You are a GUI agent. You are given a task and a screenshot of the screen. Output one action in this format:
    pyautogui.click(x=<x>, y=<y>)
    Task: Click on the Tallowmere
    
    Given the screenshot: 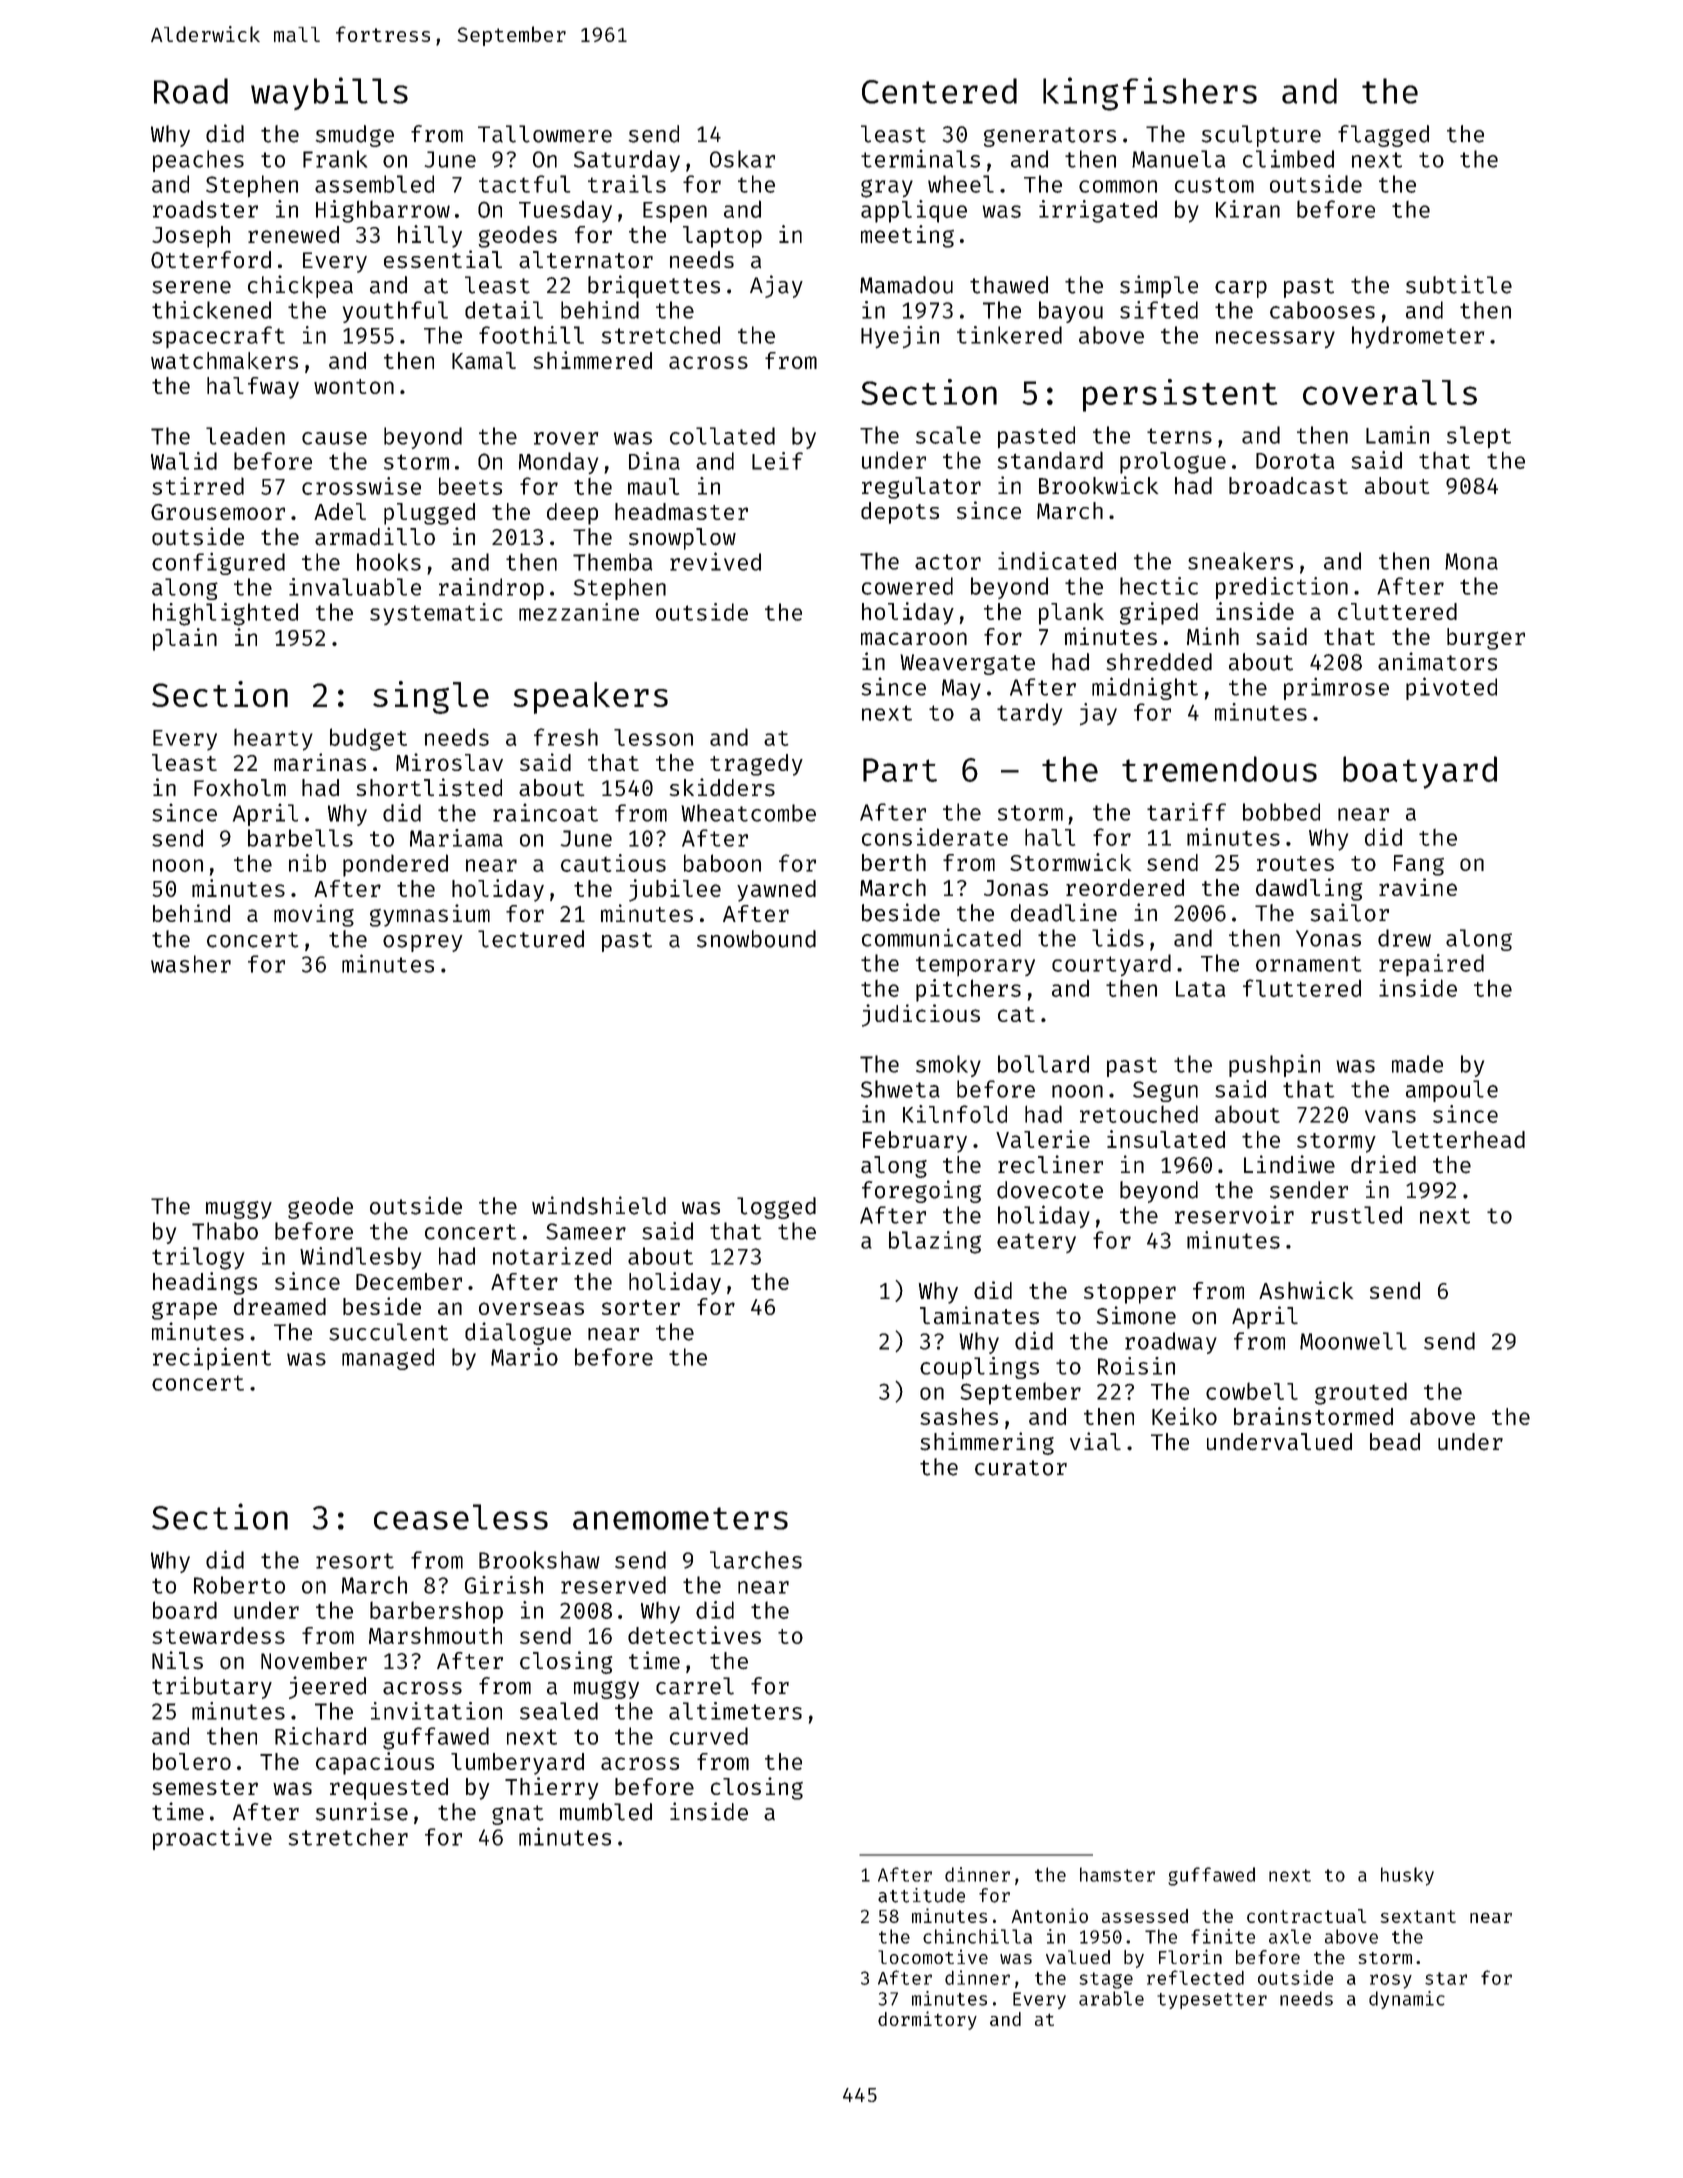 What is the action you would take?
    pyautogui.click(x=545, y=134)
